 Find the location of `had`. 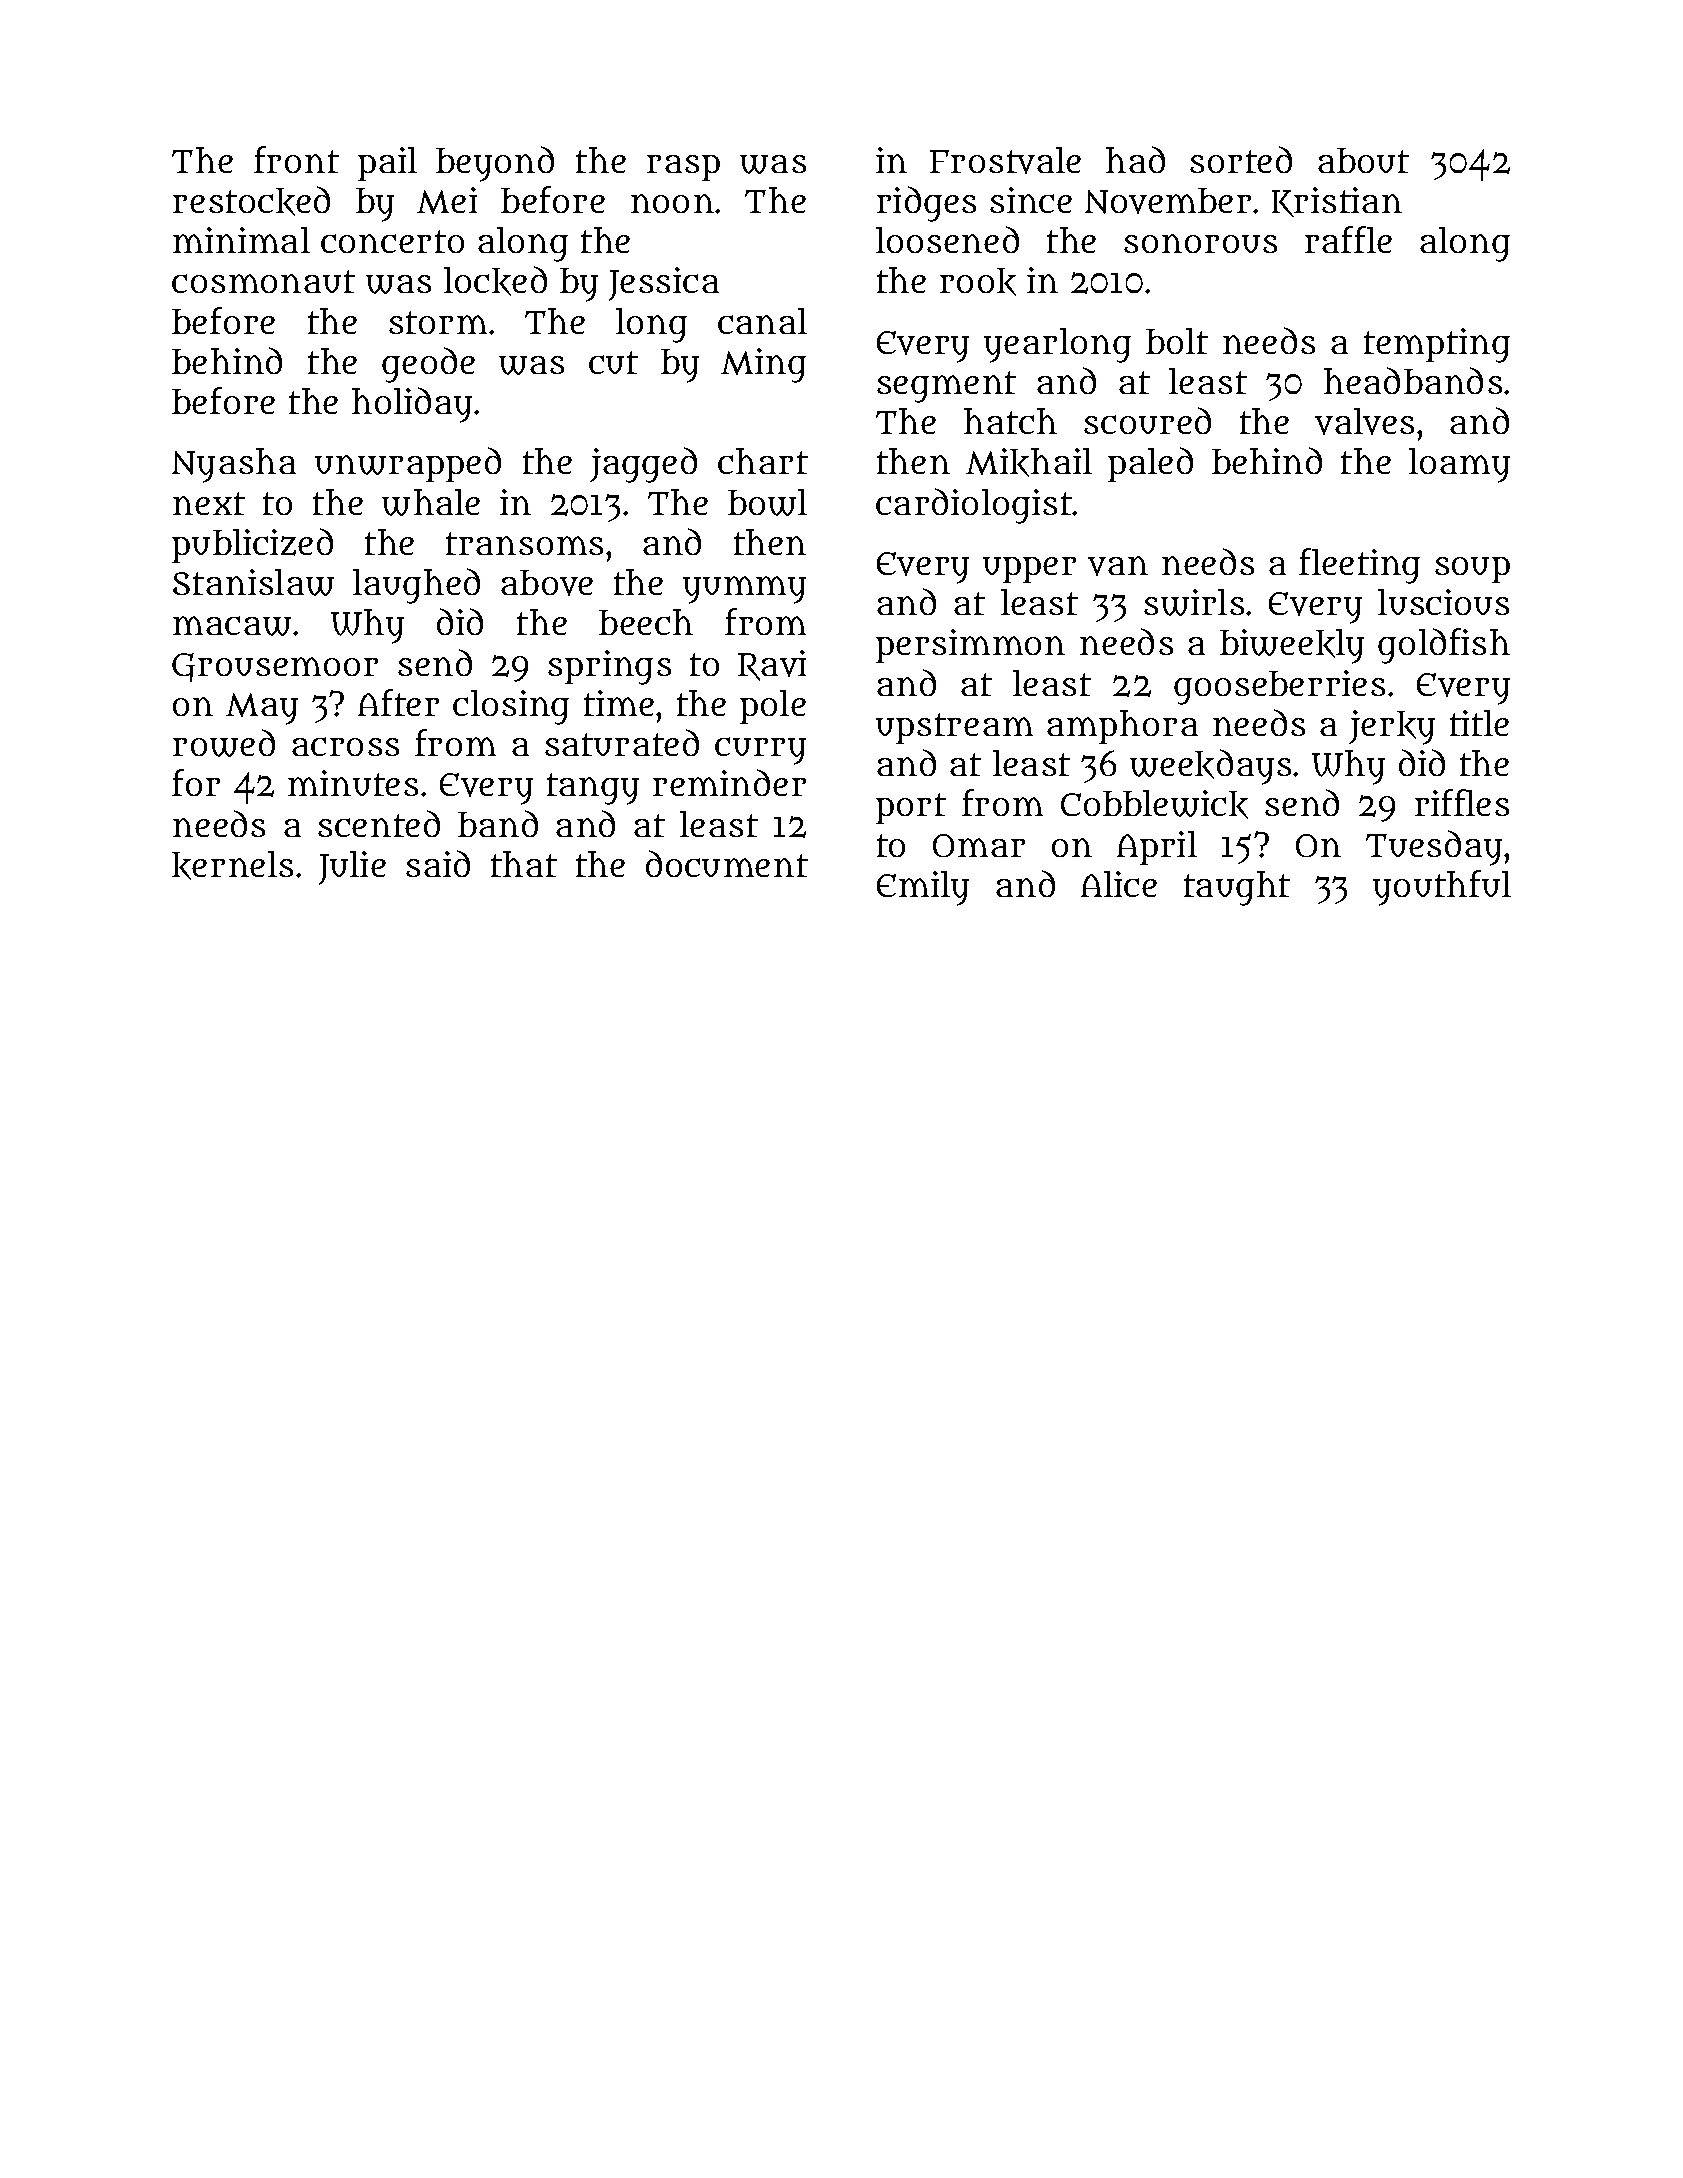

had is located at coordinates (1135, 159).
